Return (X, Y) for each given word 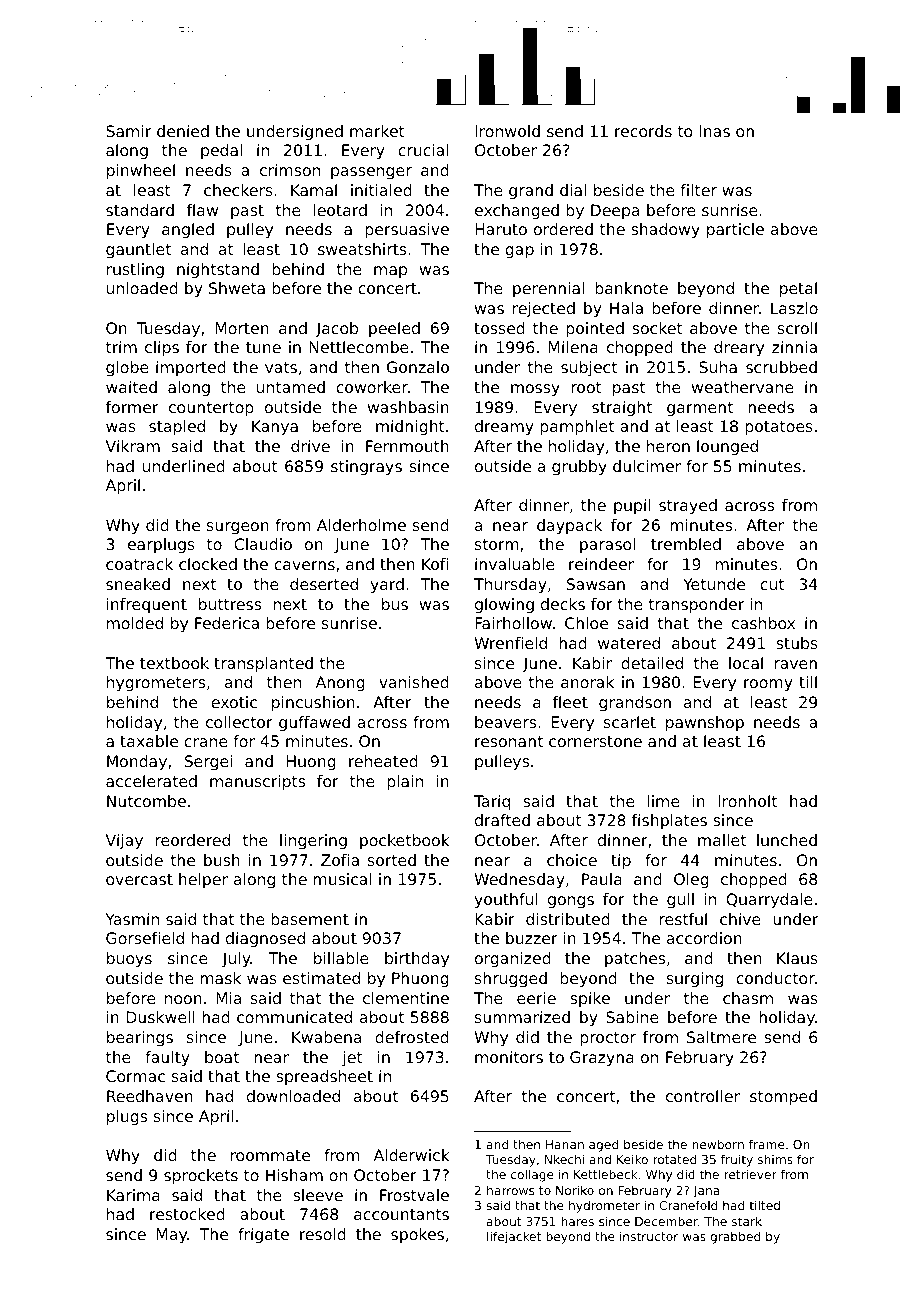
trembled (686, 544)
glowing (504, 606)
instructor (649, 1236)
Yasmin (132, 919)
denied (183, 131)
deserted (324, 584)
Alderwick (412, 1155)
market (377, 131)
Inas (715, 131)
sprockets (201, 1177)
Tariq (492, 803)
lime (664, 801)
